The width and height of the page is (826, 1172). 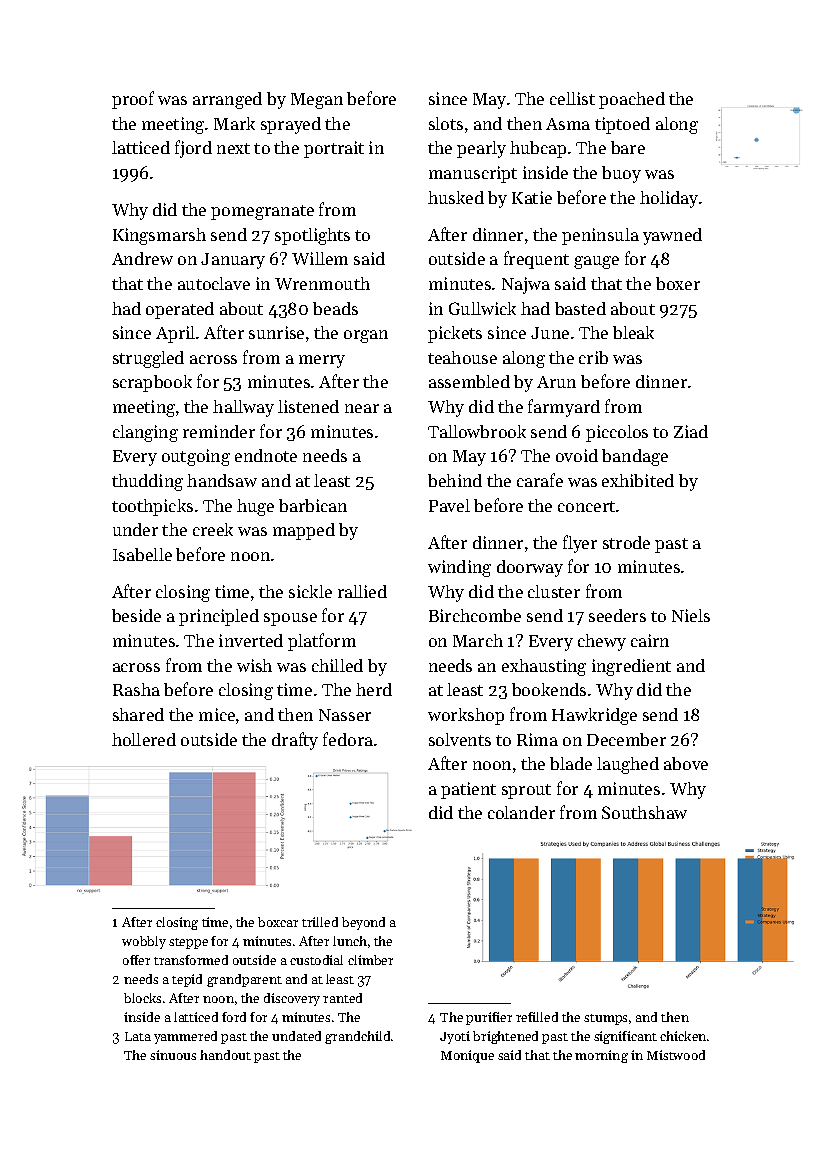 What do you see at coordinates (255, 507) in the page?
I see `huge` at bounding box center [255, 507].
